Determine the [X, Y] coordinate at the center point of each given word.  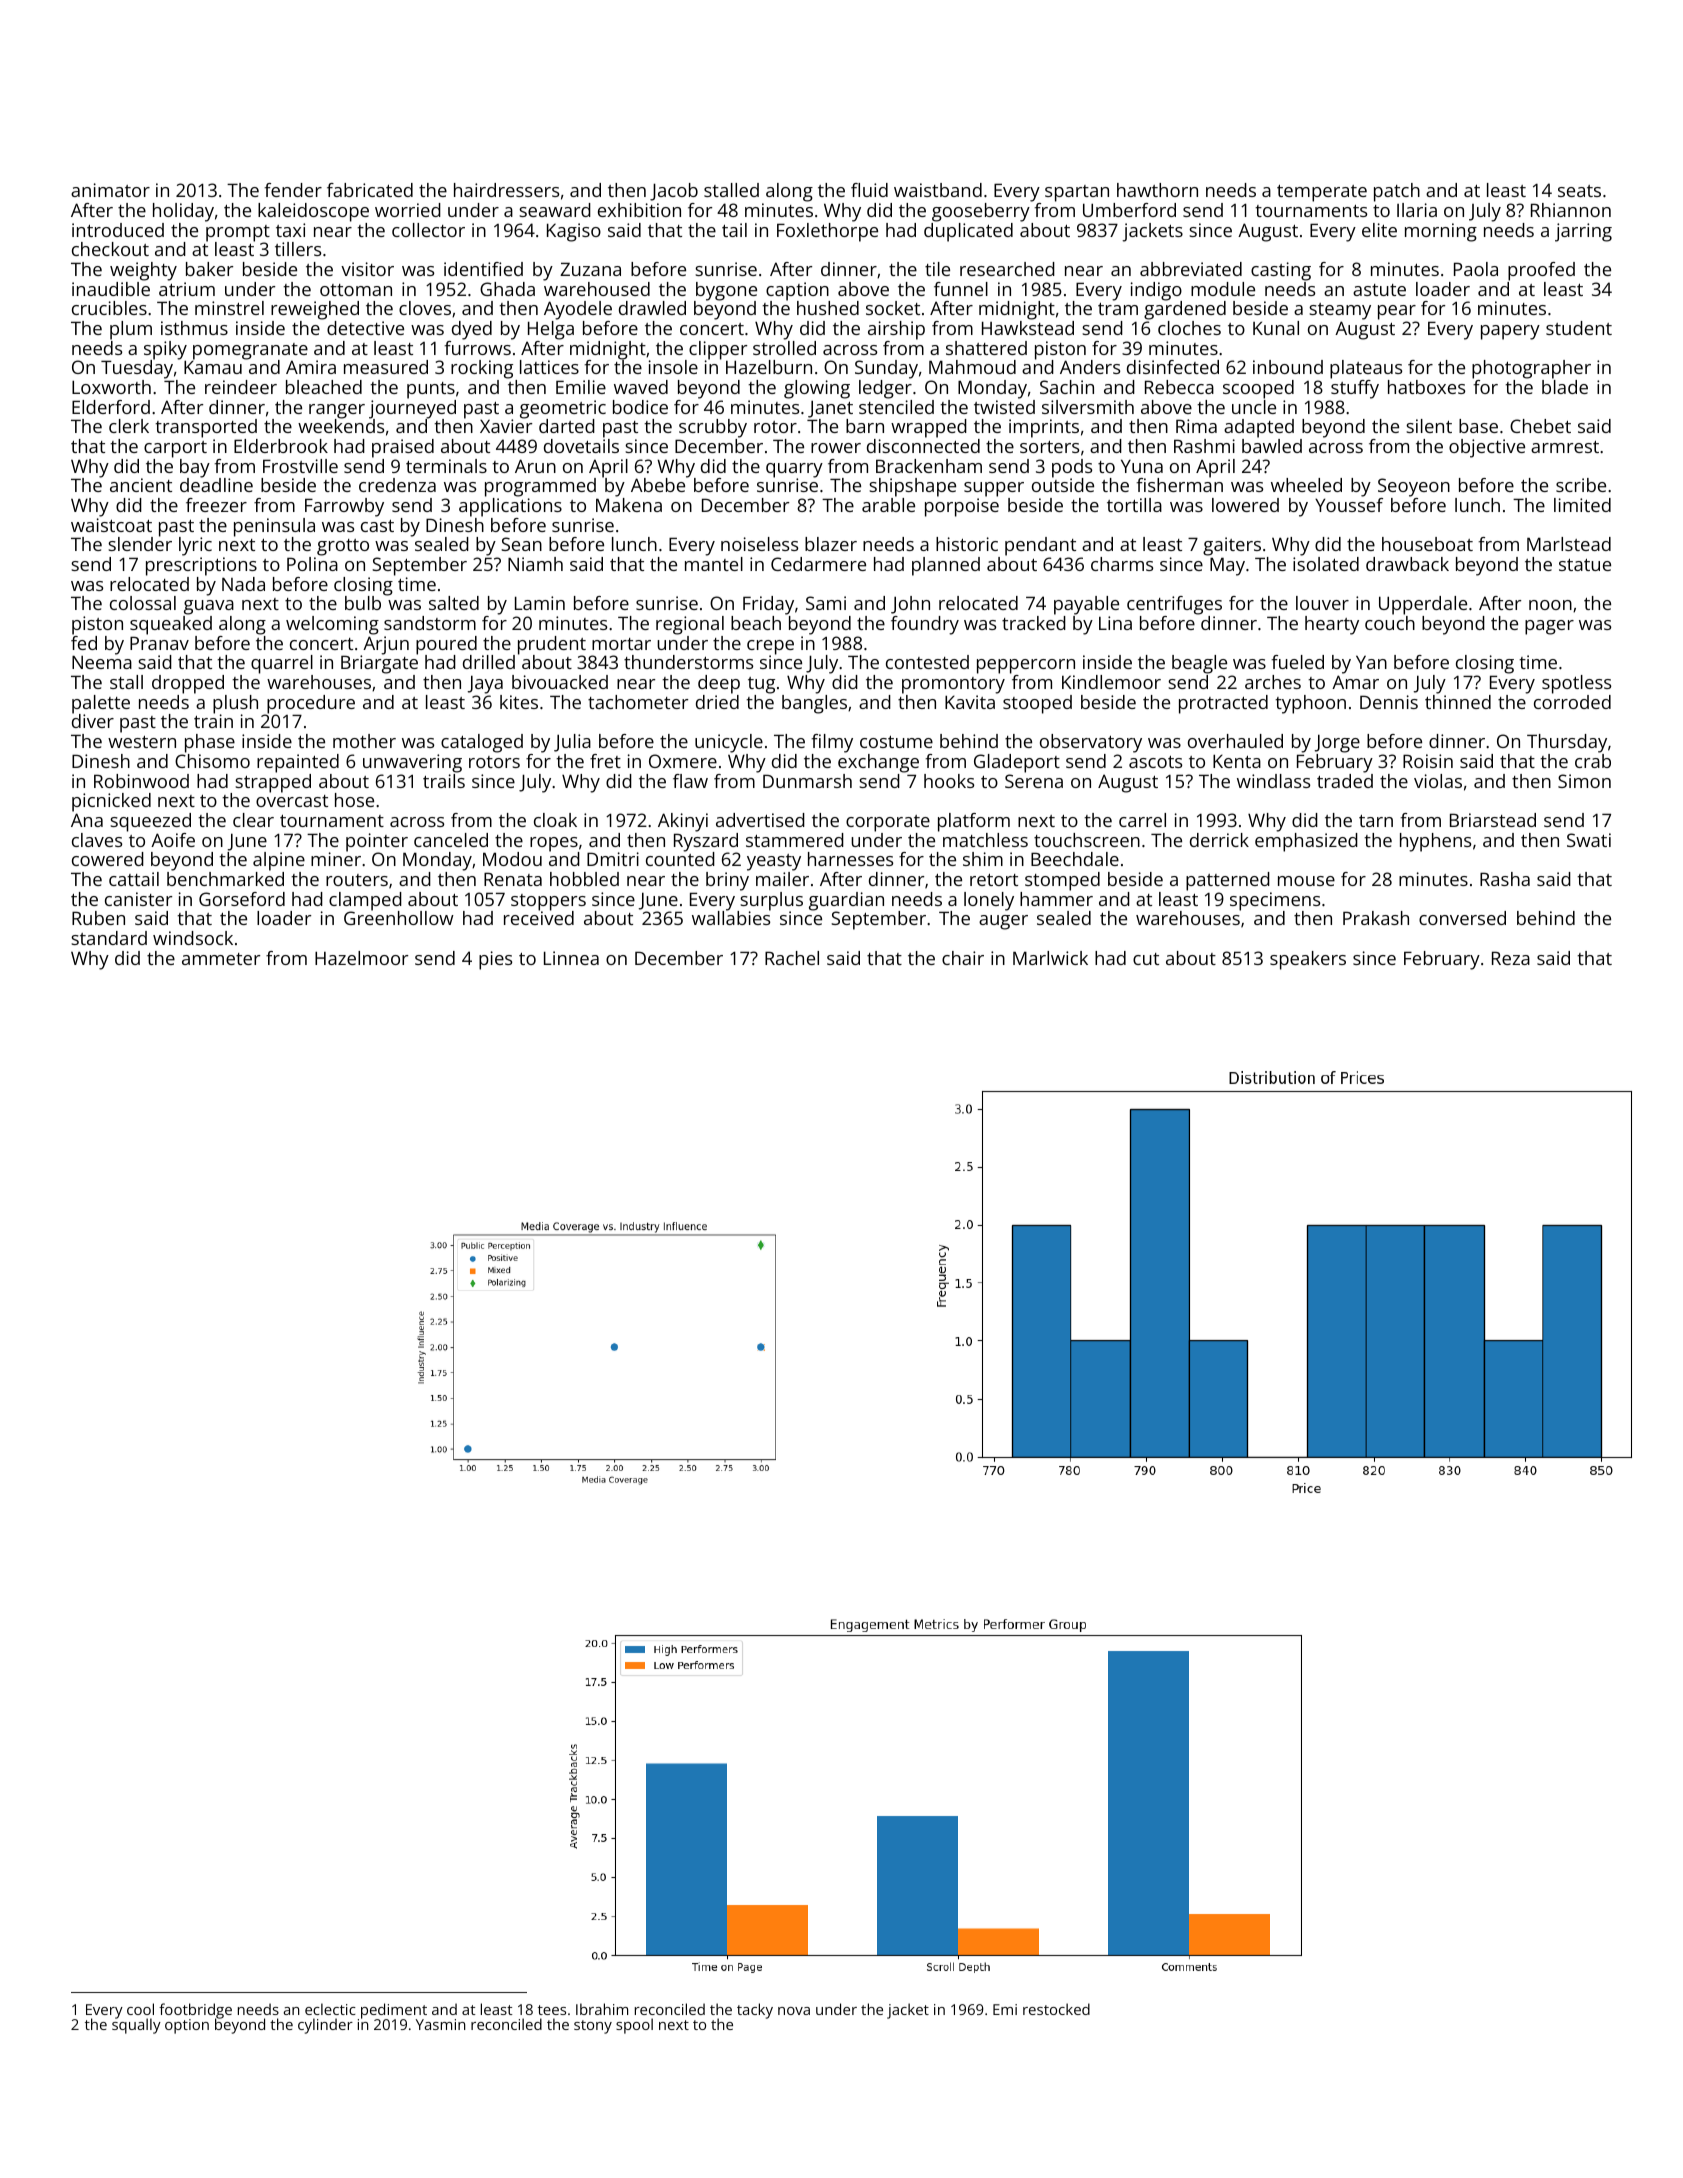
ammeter [221, 959]
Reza [1511, 958]
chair [963, 958]
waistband [938, 190]
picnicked [111, 802]
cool [140, 2009]
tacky [755, 2011]
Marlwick [1050, 958]
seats [1579, 191]
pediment [394, 2011]
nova [794, 2011]
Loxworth [111, 387]
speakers [1308, 960]
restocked [1056, 2009]
